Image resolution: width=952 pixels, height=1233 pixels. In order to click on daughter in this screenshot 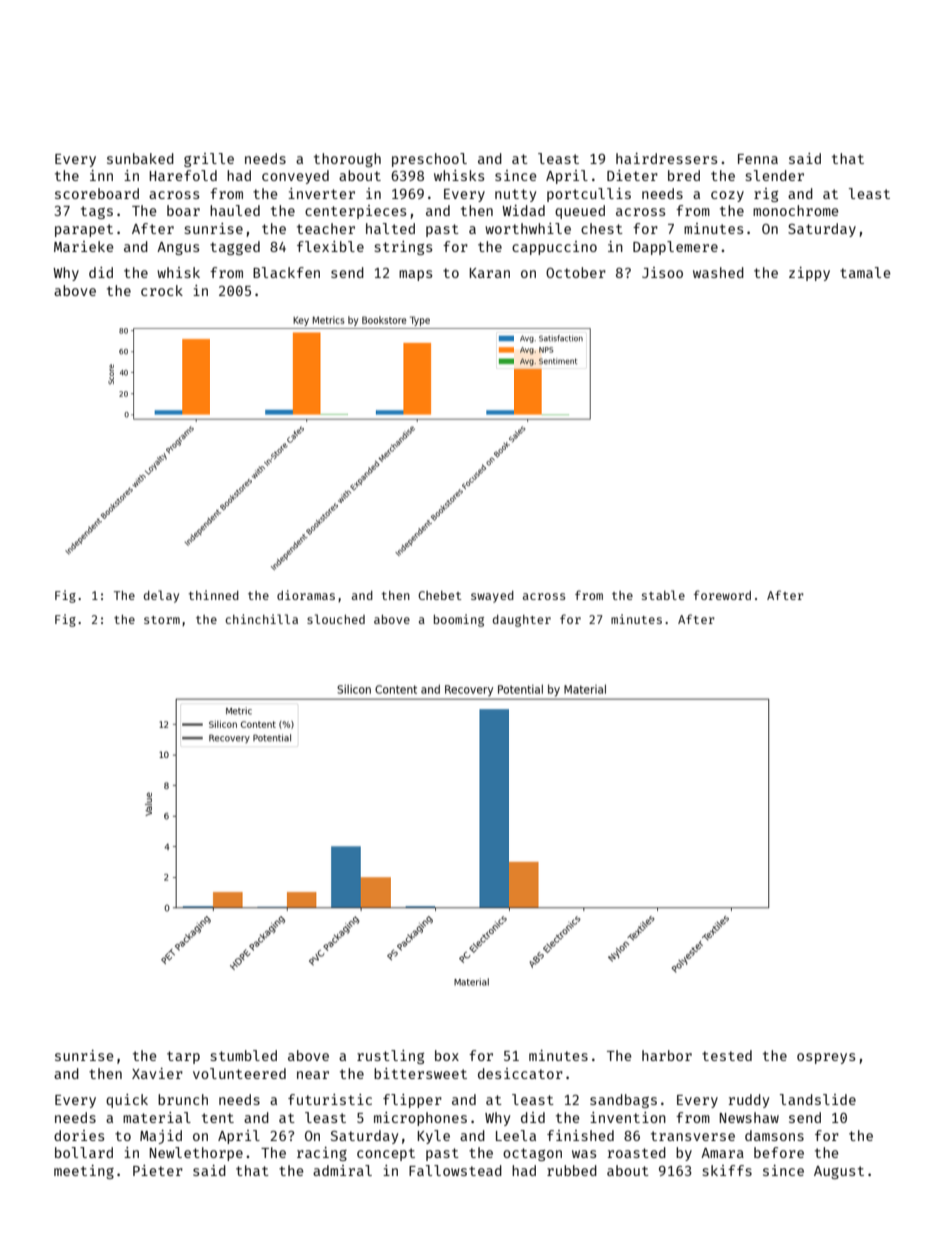, I will do `click(522, 621)`.
